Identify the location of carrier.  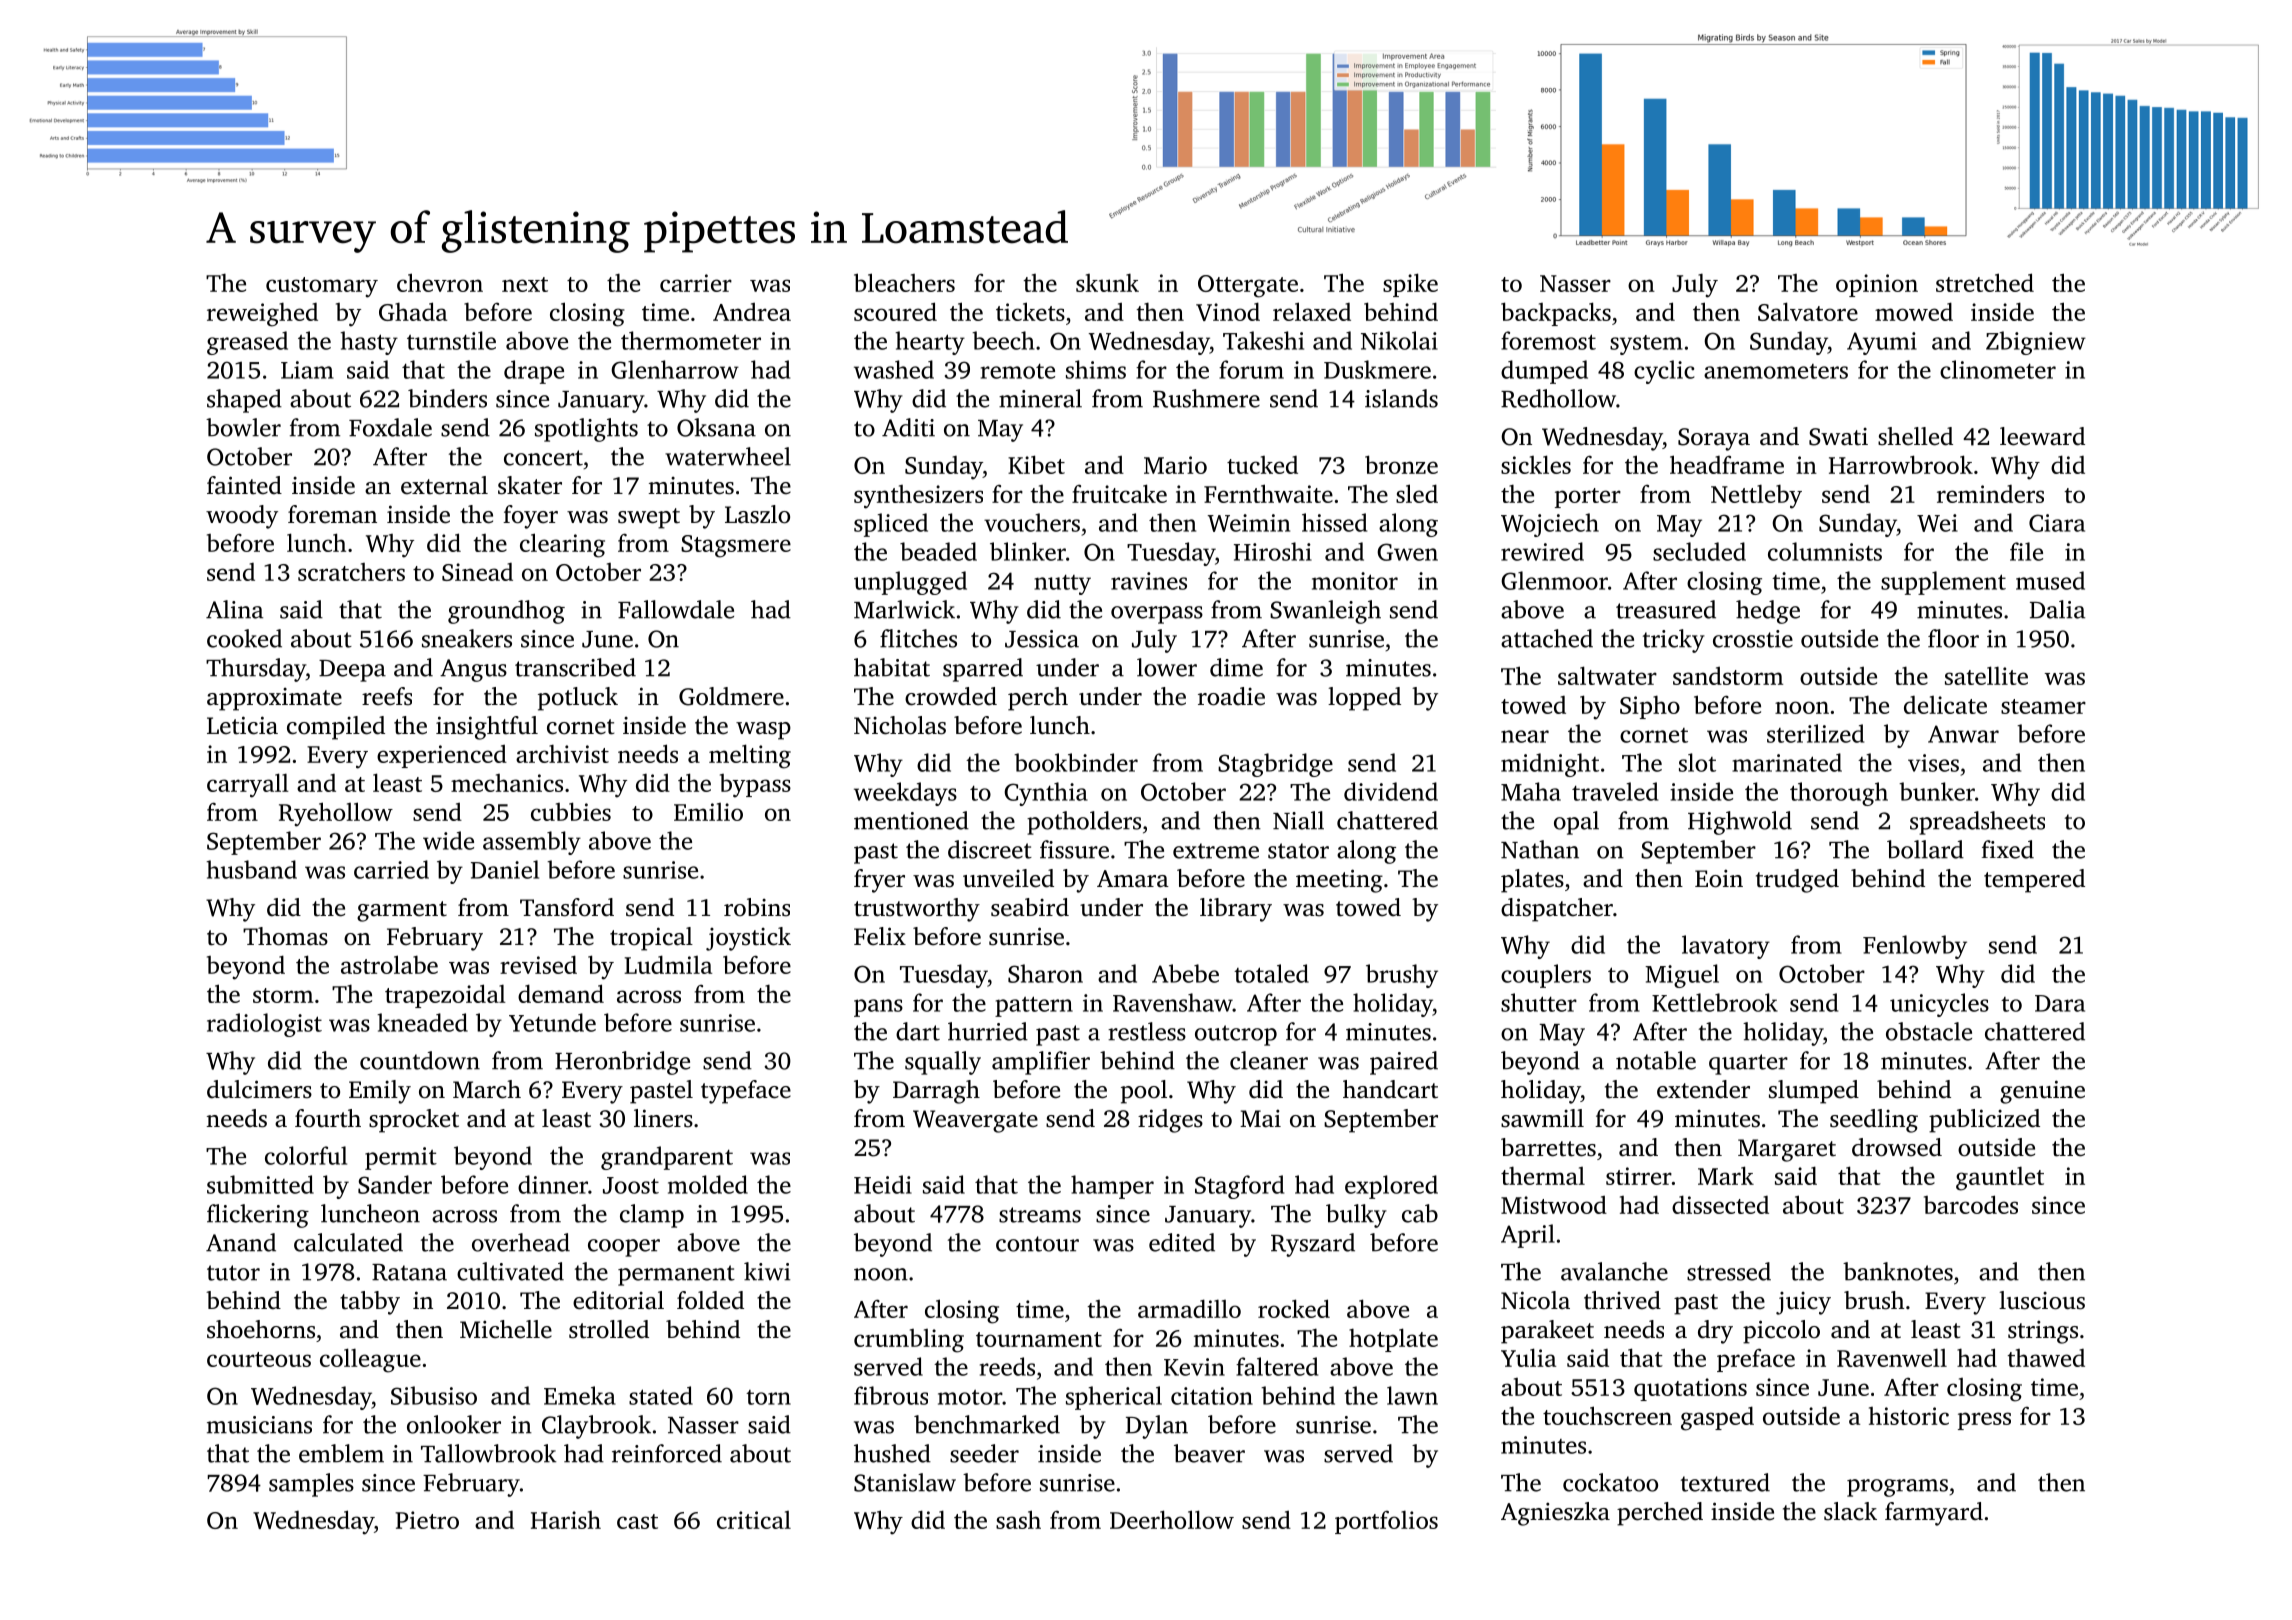
(696, 283).
